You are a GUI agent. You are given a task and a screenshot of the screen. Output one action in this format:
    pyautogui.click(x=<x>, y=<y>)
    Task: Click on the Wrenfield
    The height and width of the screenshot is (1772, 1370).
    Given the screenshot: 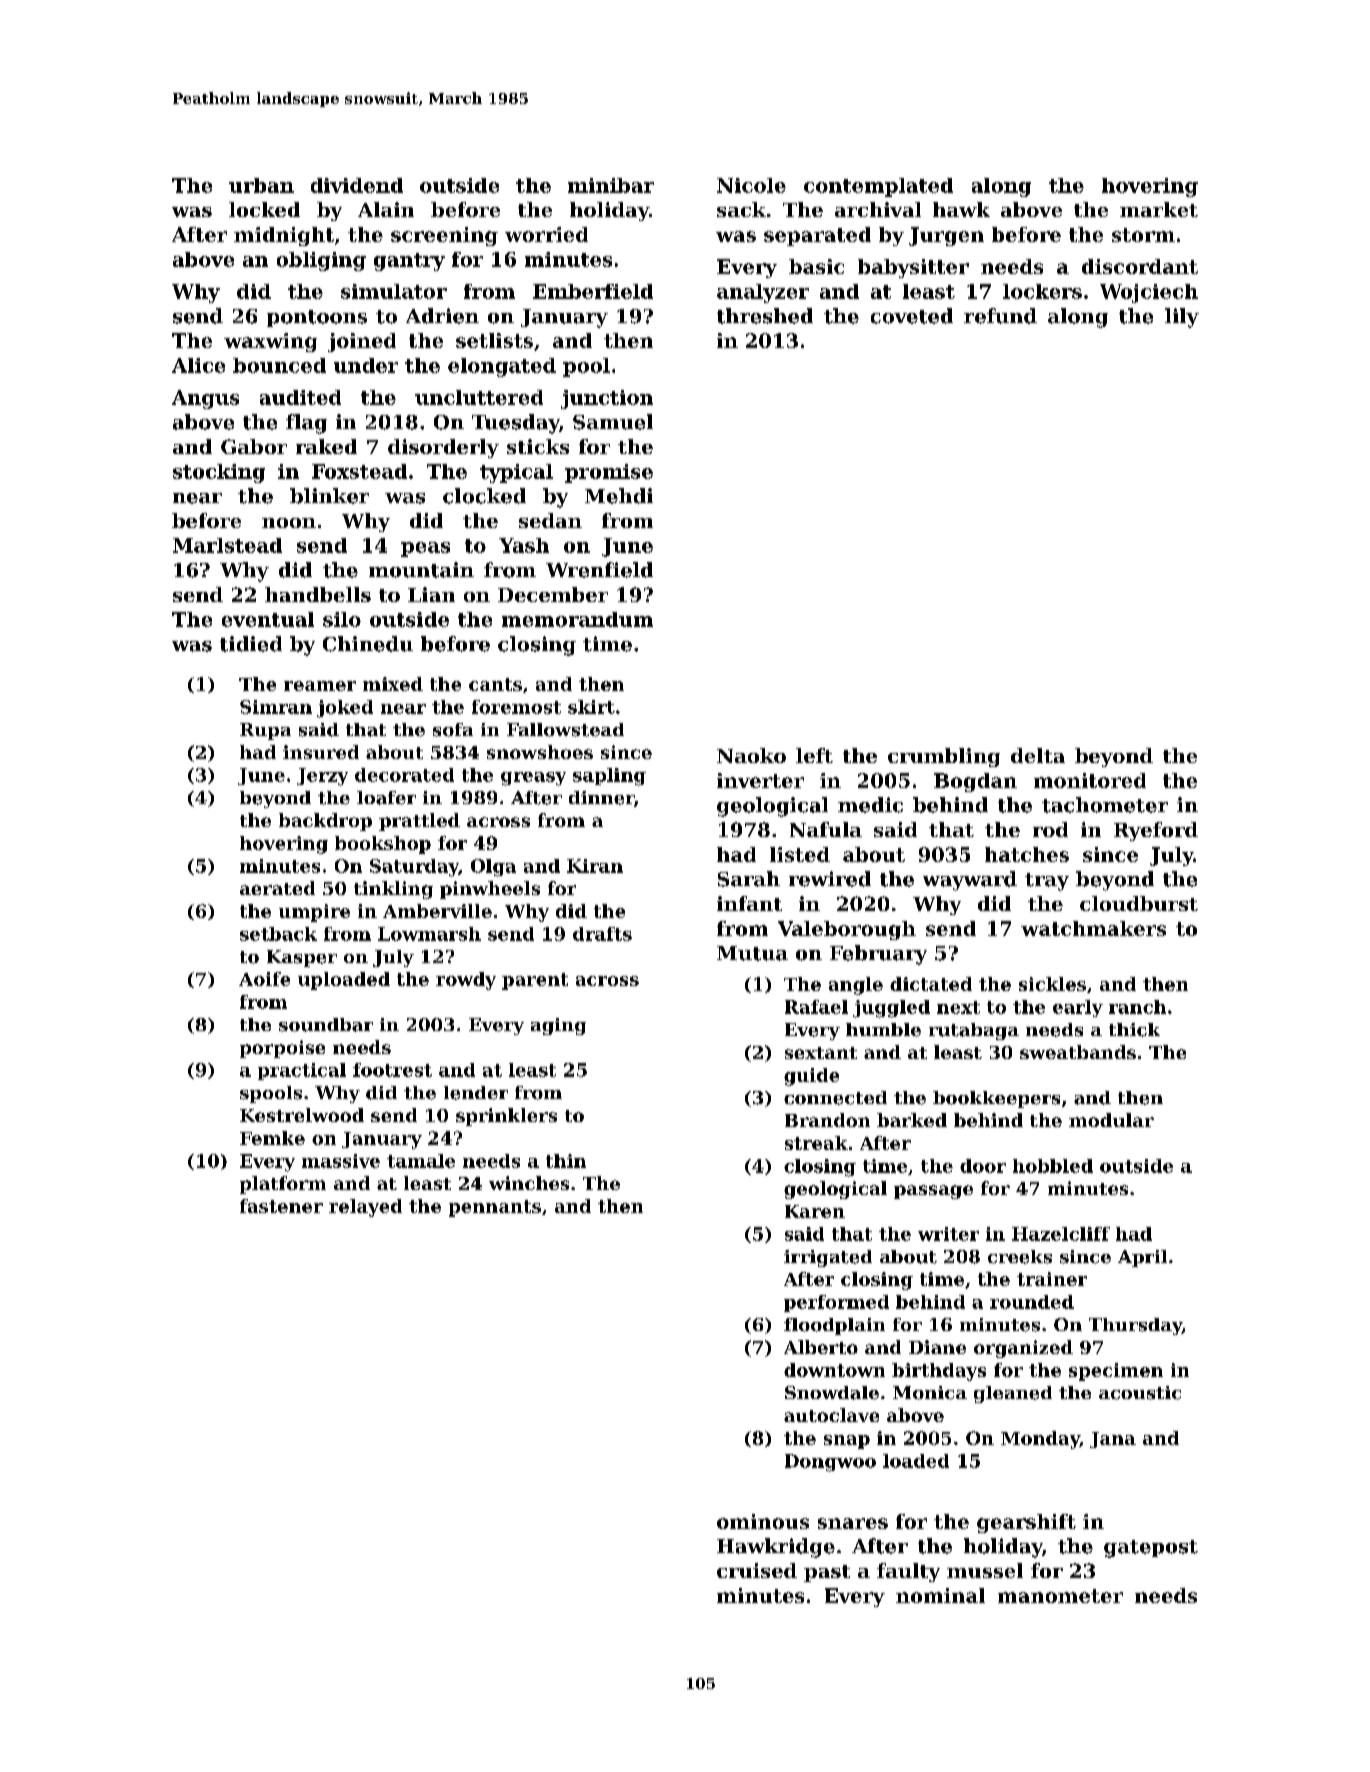 What is the action you would take?
    pyautogui.click(x=599, y=570)
